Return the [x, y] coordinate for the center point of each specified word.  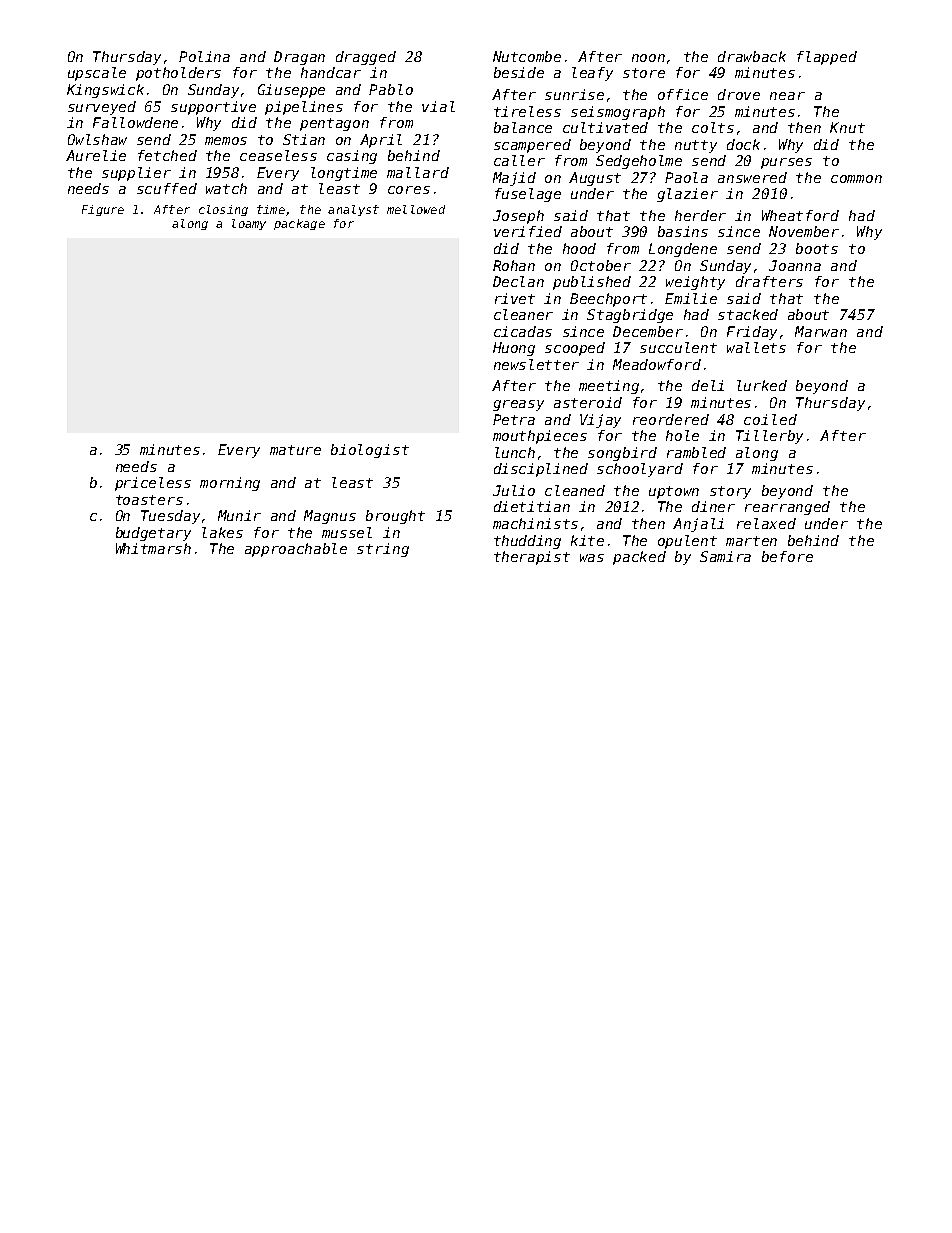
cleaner [523, 314]
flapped [827, 58]
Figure [103, 210]
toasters [149, 500]
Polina [204, 56]
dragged [366, 58]
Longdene [683, 250]
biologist [370, 451]
